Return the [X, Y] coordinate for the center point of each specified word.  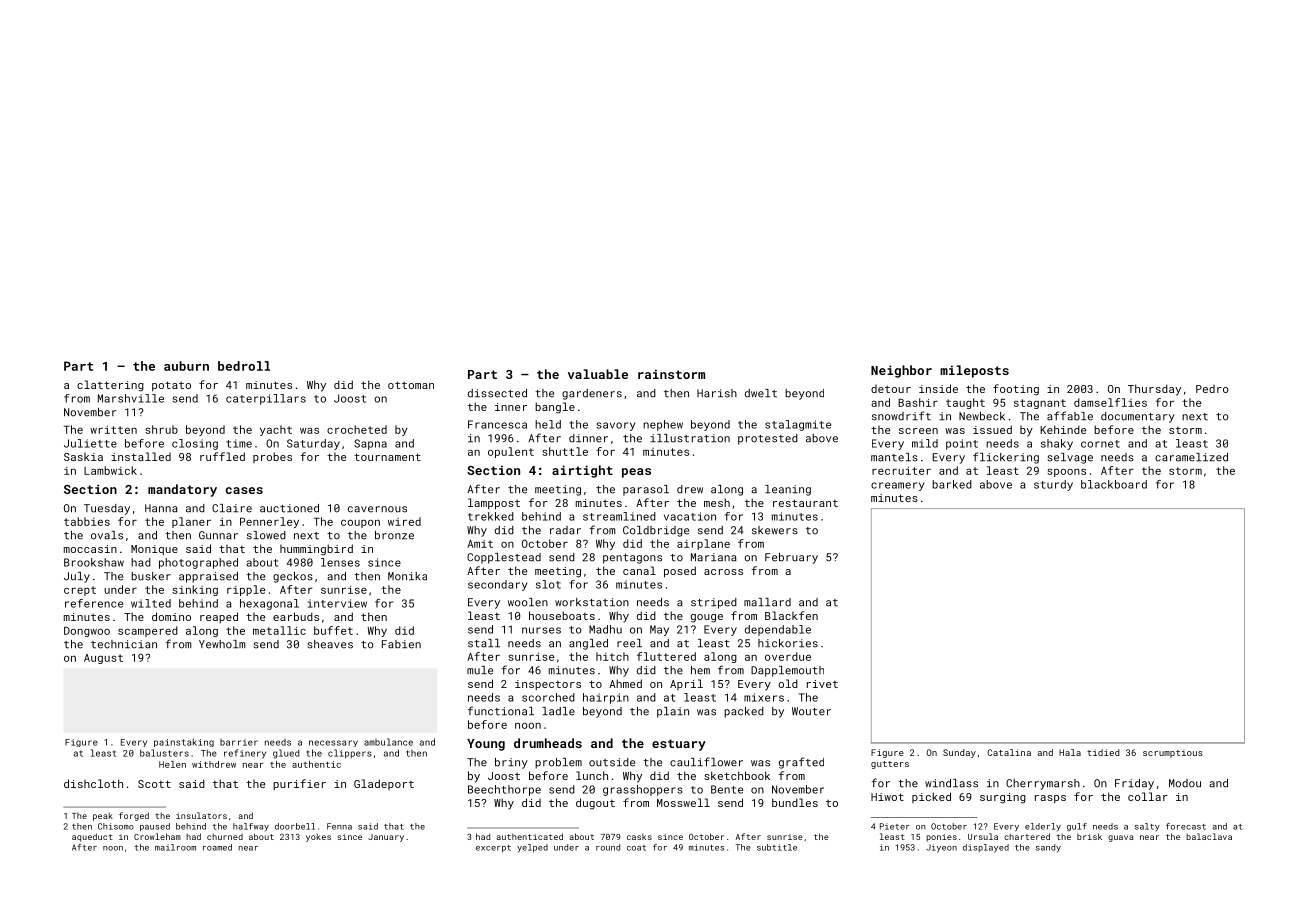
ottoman [411, 385]
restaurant [805, 503]
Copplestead [504, 558]
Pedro [1212, 389]
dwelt [761, 393]
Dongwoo [87, 632]
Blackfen [791, 615]
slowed [266, 535]
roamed [217, 847]
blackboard [1114, 484]
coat [636, 848]
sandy [1048, 848]
